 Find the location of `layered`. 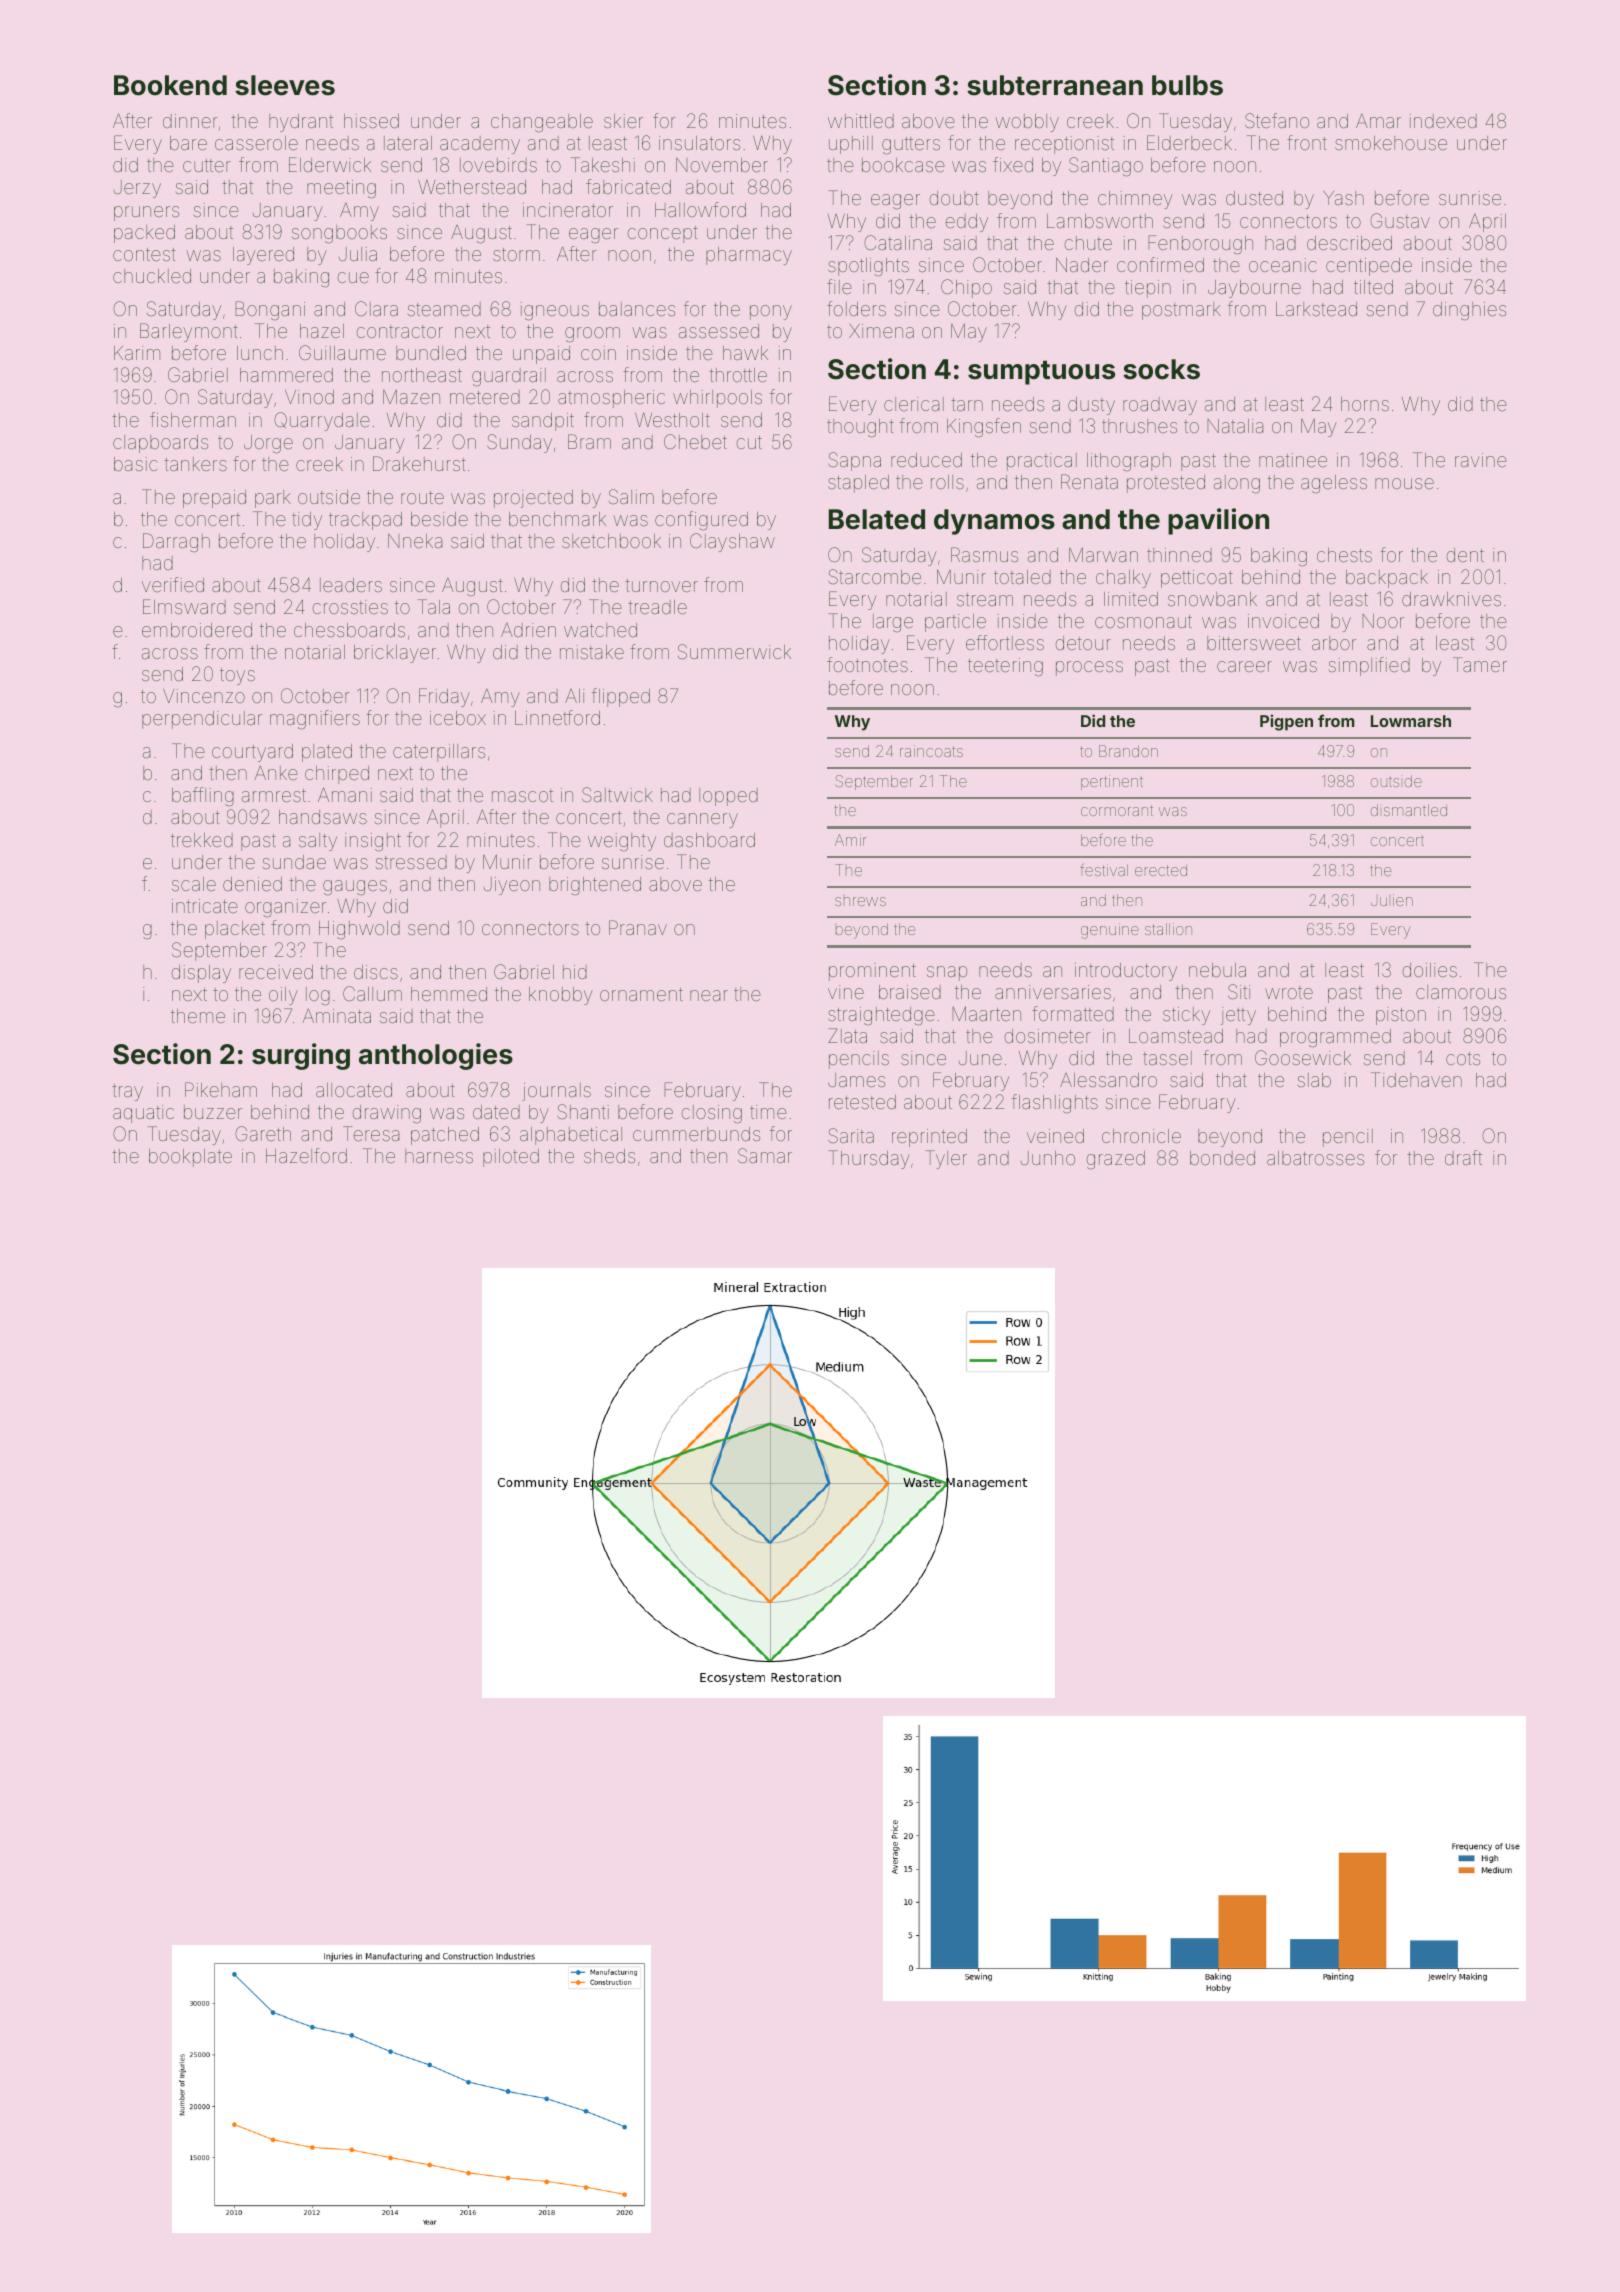

layered is located at coordinates (263, 256).
